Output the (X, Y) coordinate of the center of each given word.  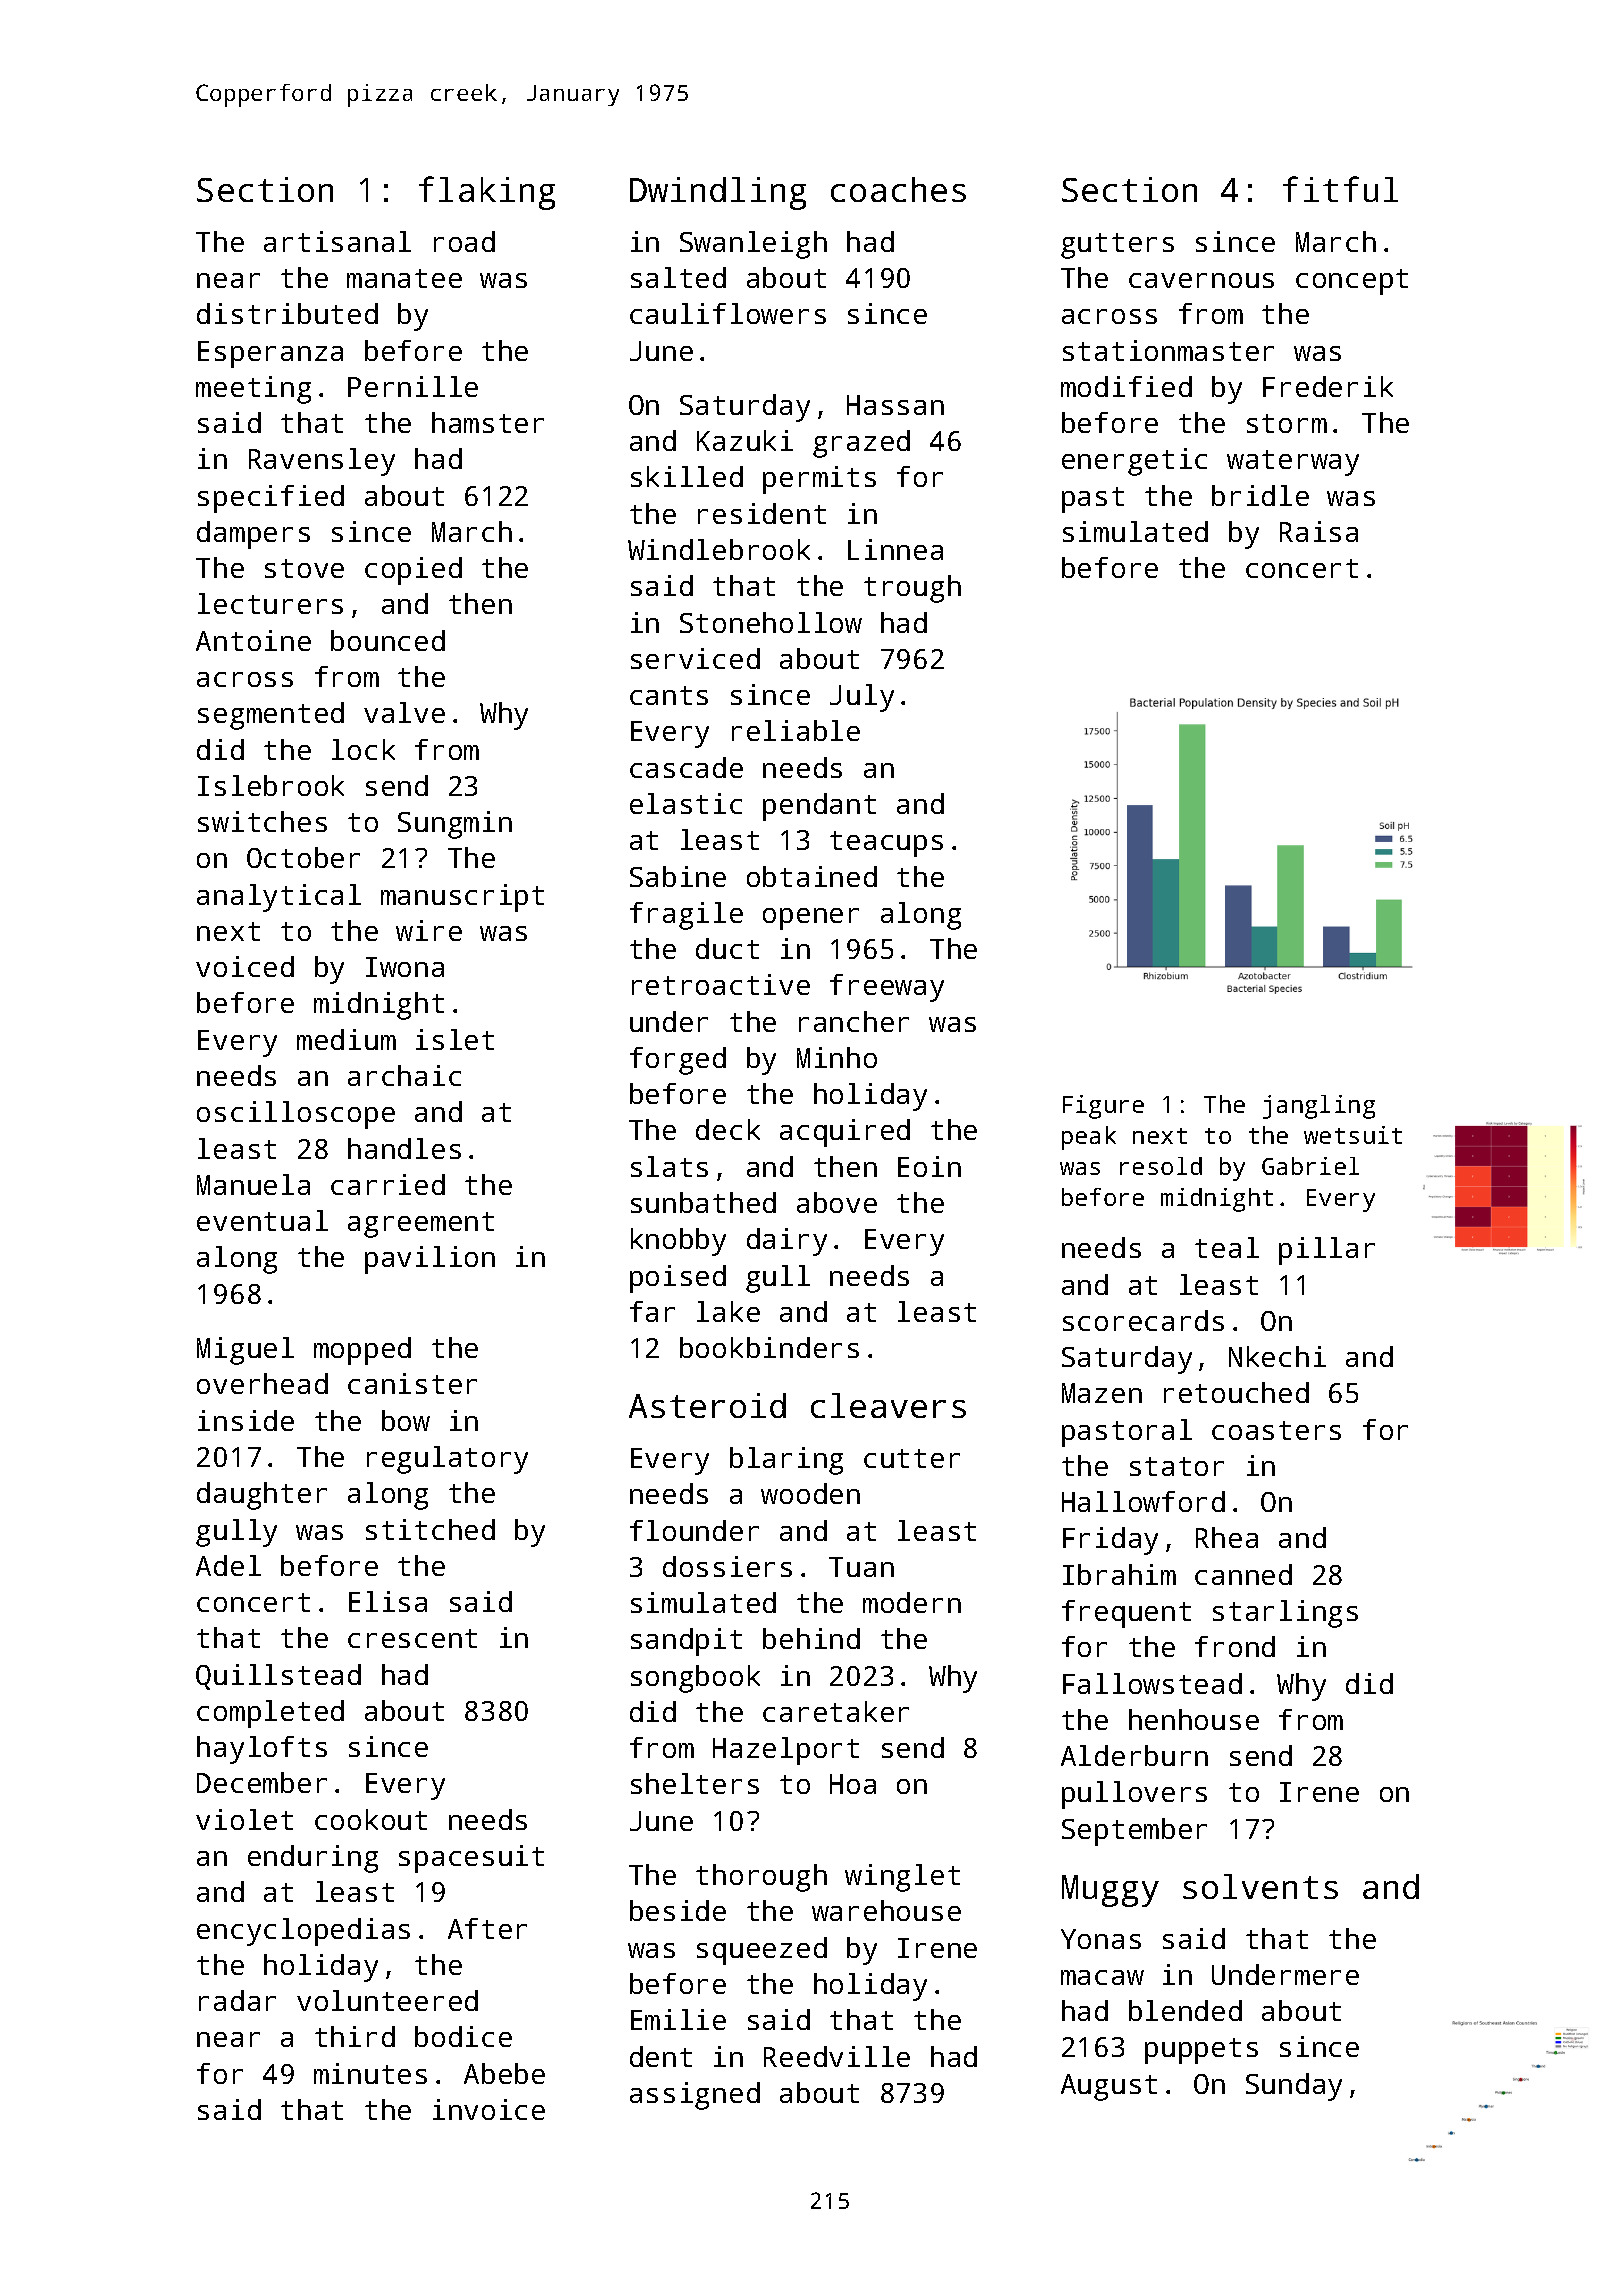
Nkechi (1277, 1356)
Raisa (1319, 531)
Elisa (388, 1601)
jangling (1319, 1107)
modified (1126, 386)
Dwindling (718, 193)
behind (811, 1638)
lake (728, 1311)
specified (271, 499)
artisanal (337, 241)
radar (237, 2000)
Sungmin (455, 825)
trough (912, 589)
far (652, 1311)
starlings (1285, 1614)
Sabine (678, 876)
